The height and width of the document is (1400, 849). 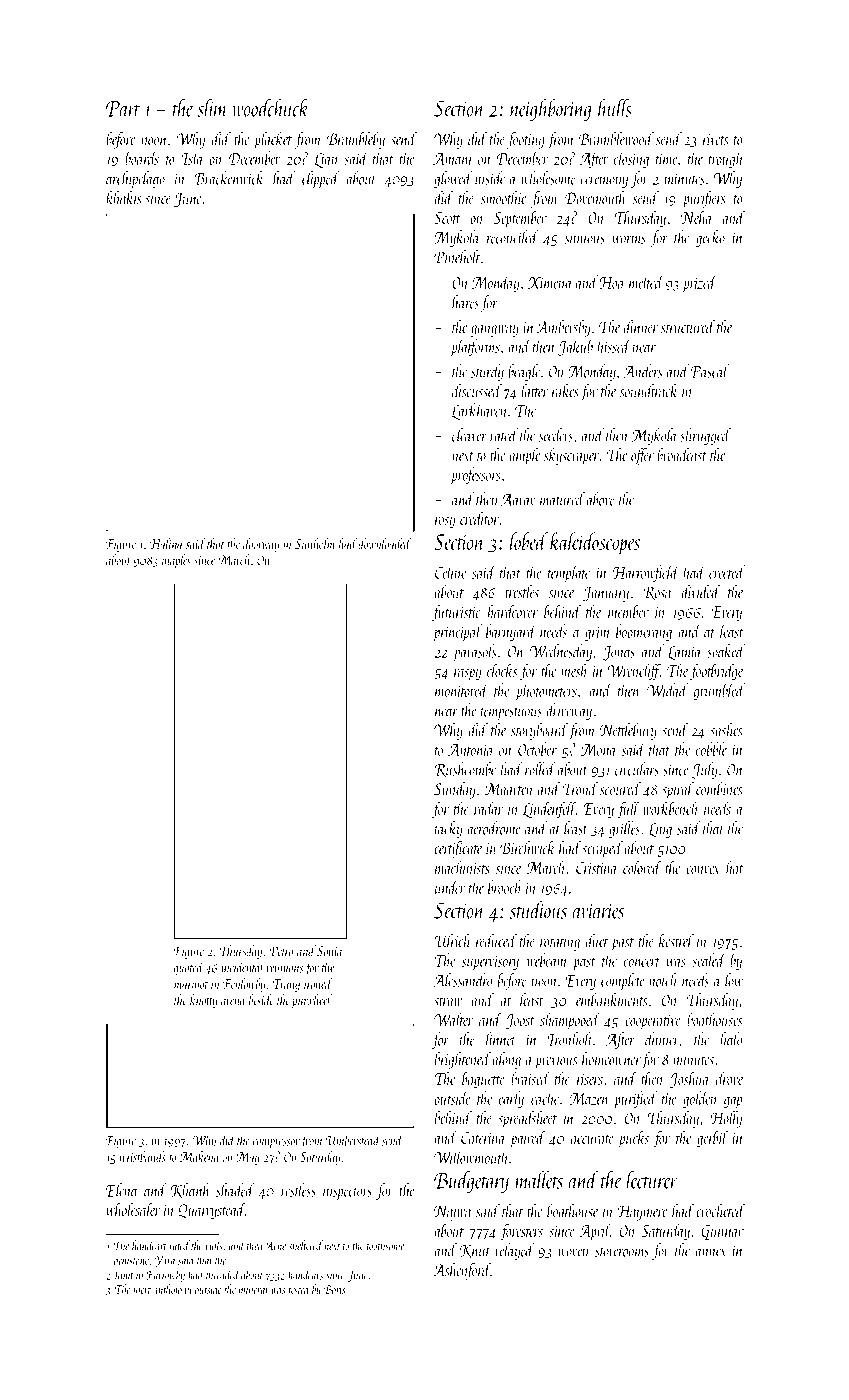 What do you see at coordinates (465, 302) in the document?
I see `hares` at bounding box center [465, 302].
